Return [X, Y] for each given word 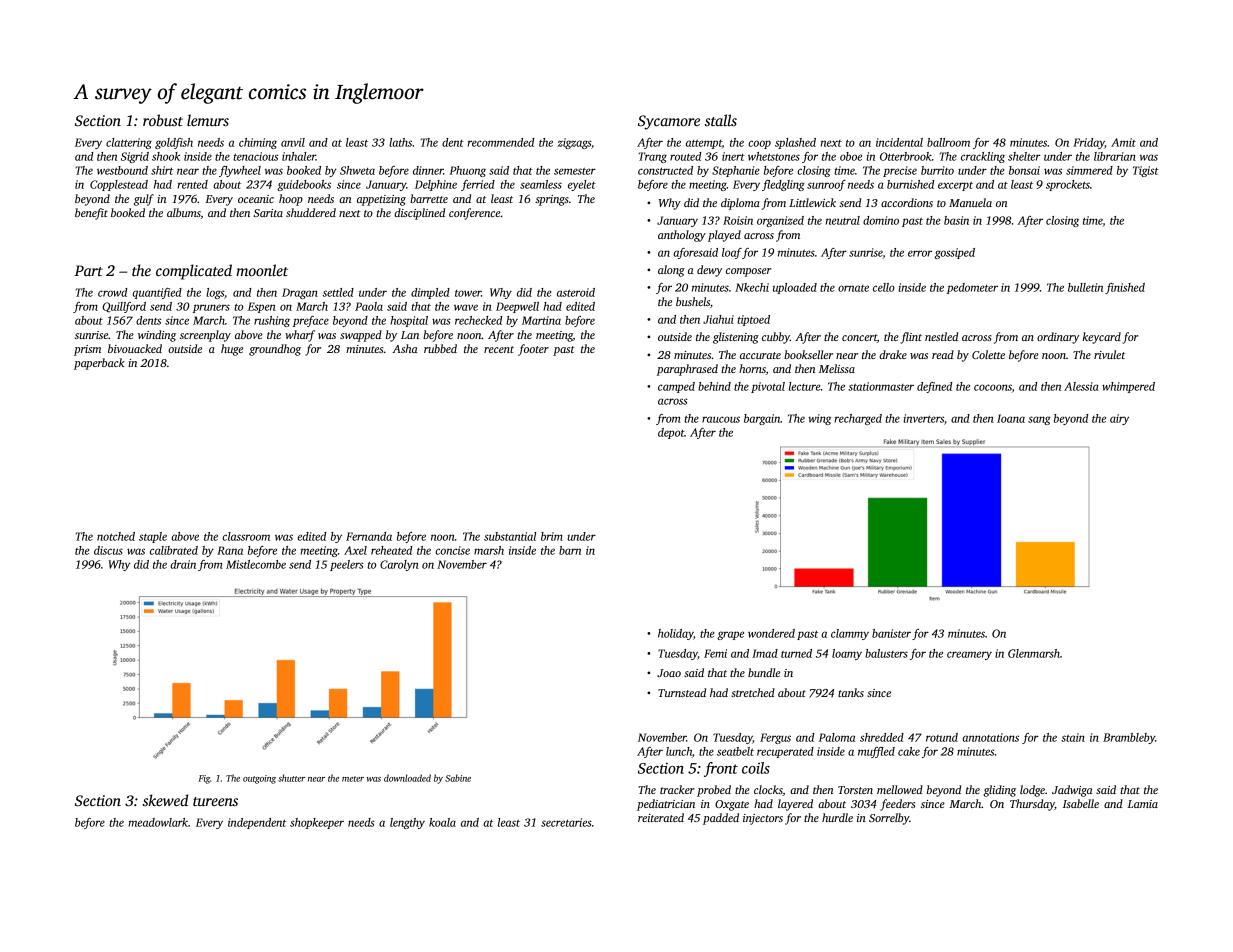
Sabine [458, 778]
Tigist [1146, 171]
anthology [682, 236]
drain [183, 564]
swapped [361, 336]
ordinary [1058, 338]
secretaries [566, 822]
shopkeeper [317, 823]
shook [166, 156]
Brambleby [1129, 738]
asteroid [576, 292]
